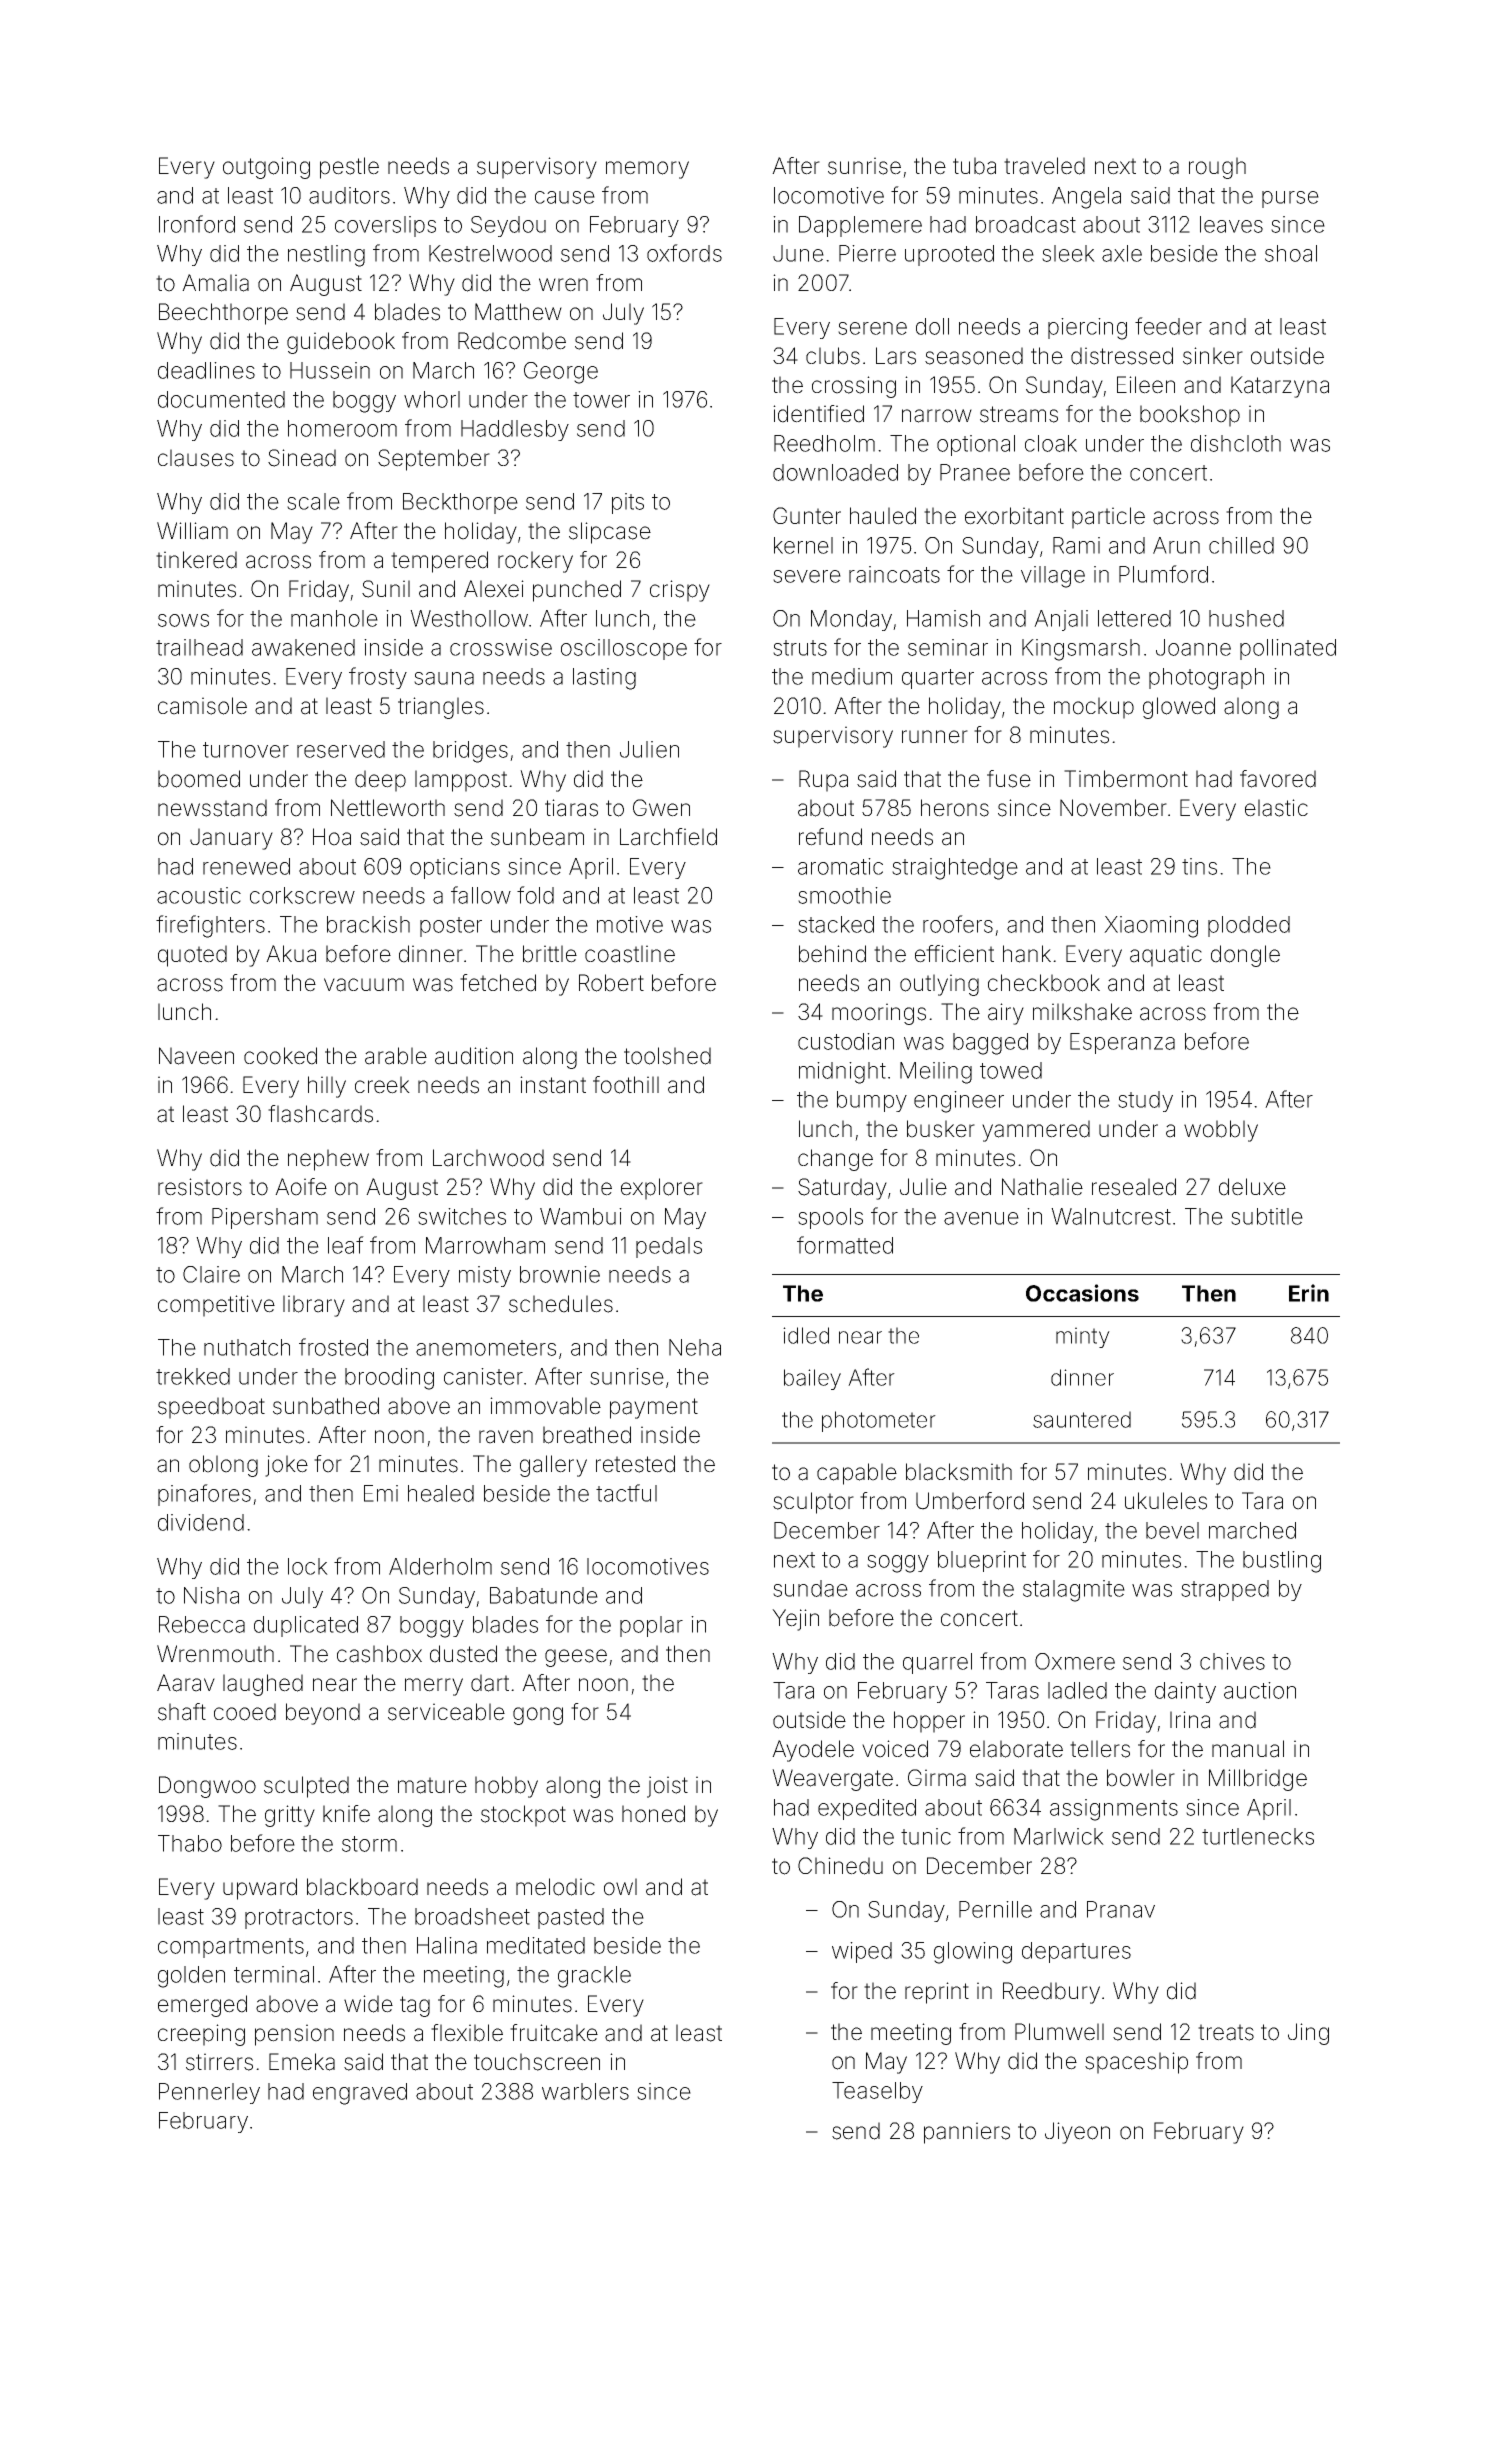  What do you see at coordinates (364, 985) in the document?
I see `vacuum` at bounding box center [364, 985].
